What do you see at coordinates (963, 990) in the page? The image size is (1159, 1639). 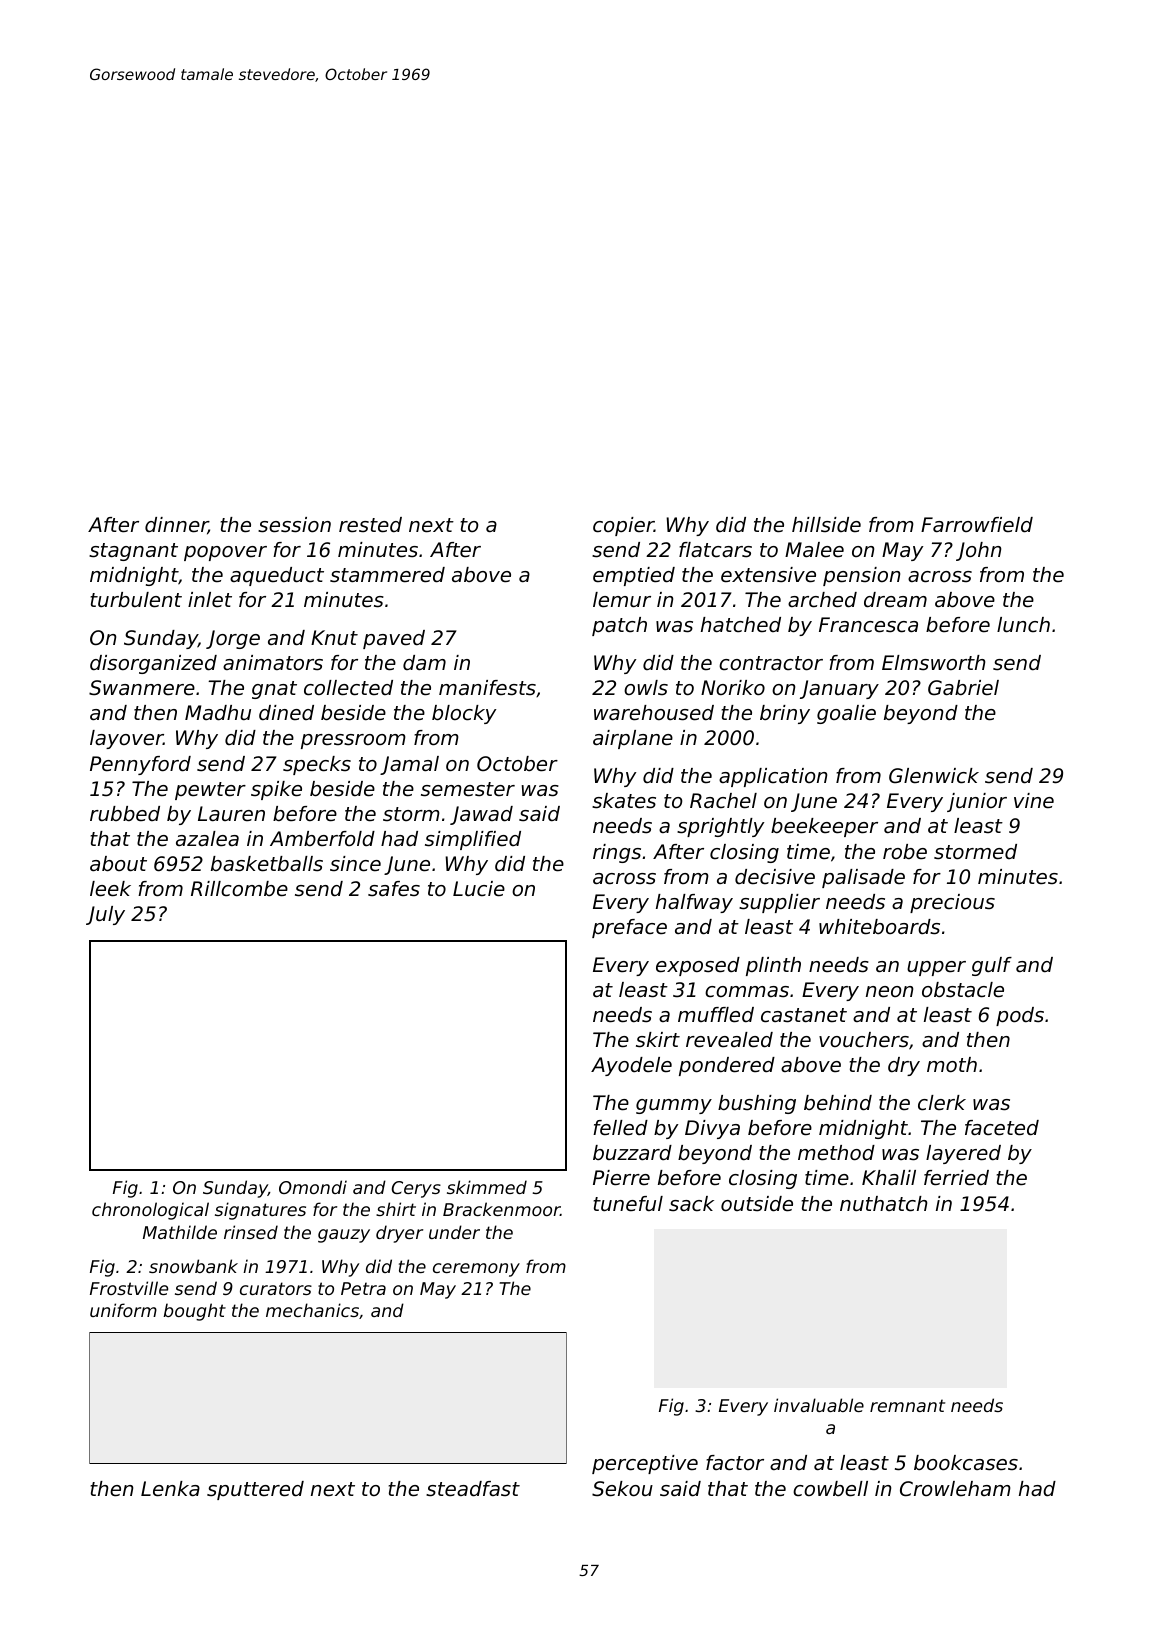 I see `obstacle` at bounding box center [963, 990].
